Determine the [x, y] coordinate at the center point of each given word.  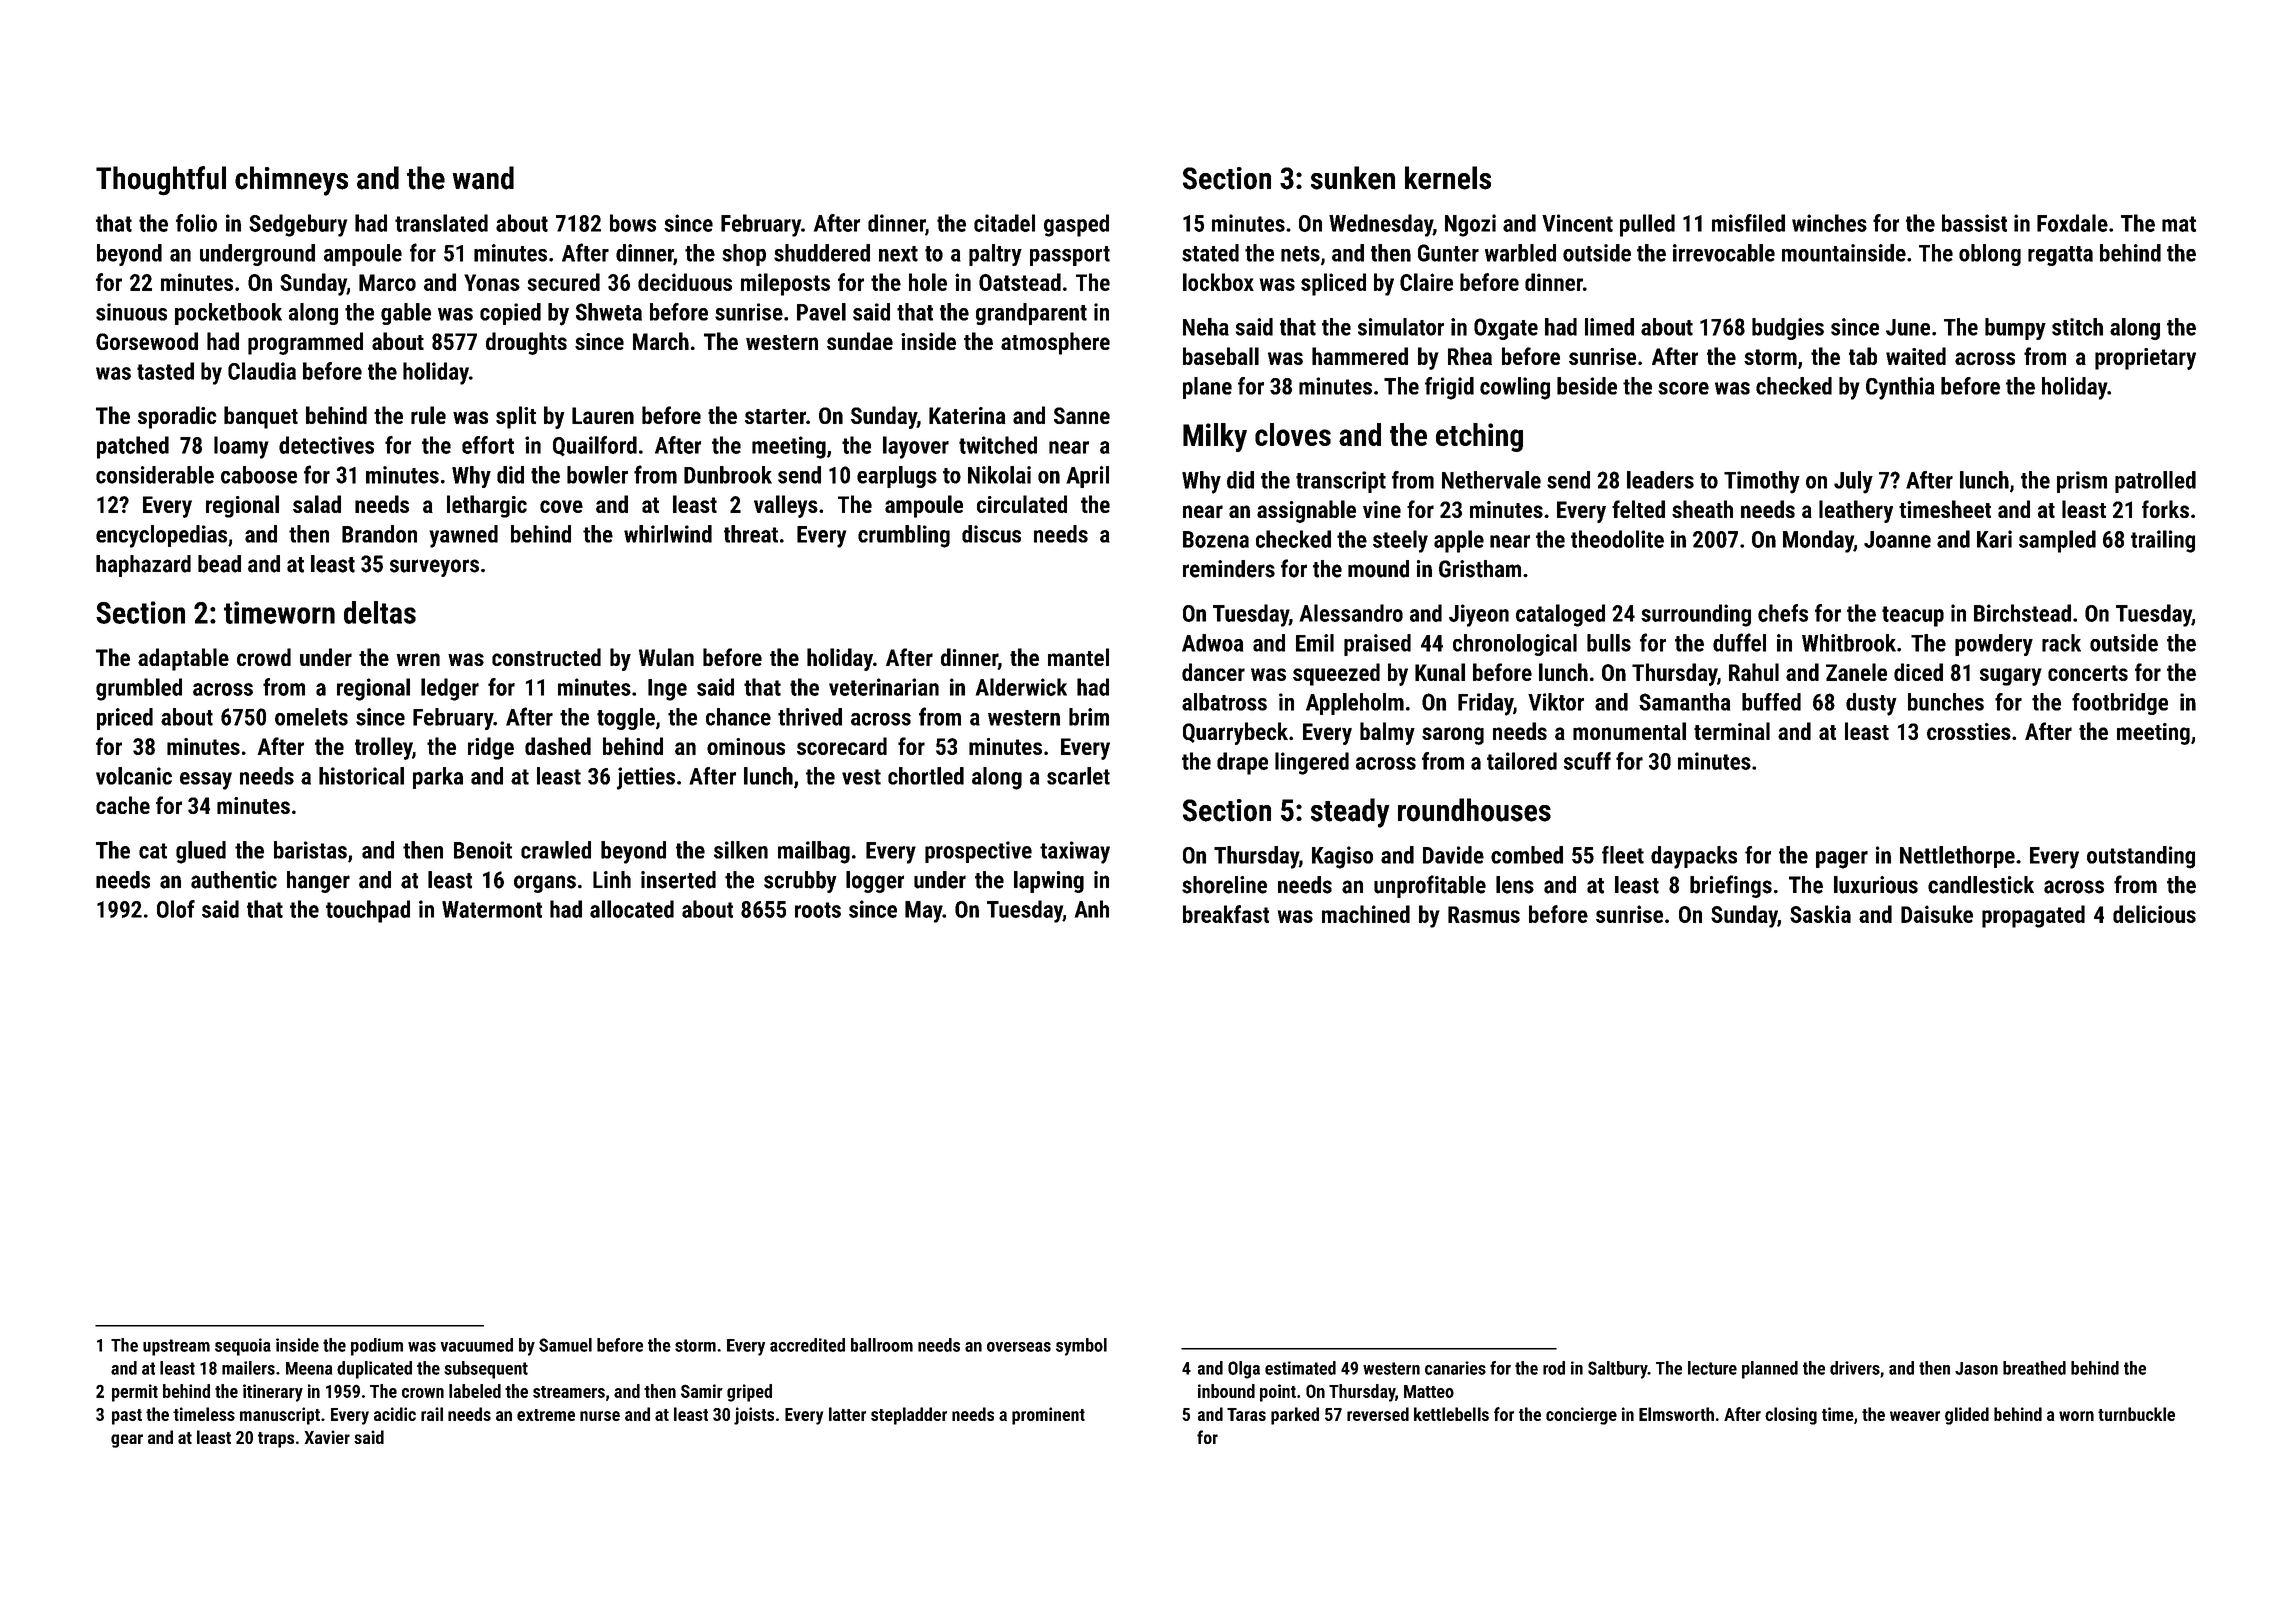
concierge [1581, 1416]
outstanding [2141, 857]
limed [1609, 327]
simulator [1401, 327]
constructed [546, 657]
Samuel [565, 1345]
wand [483, 178]
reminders [1229, 569]
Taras [1246, 1414]
